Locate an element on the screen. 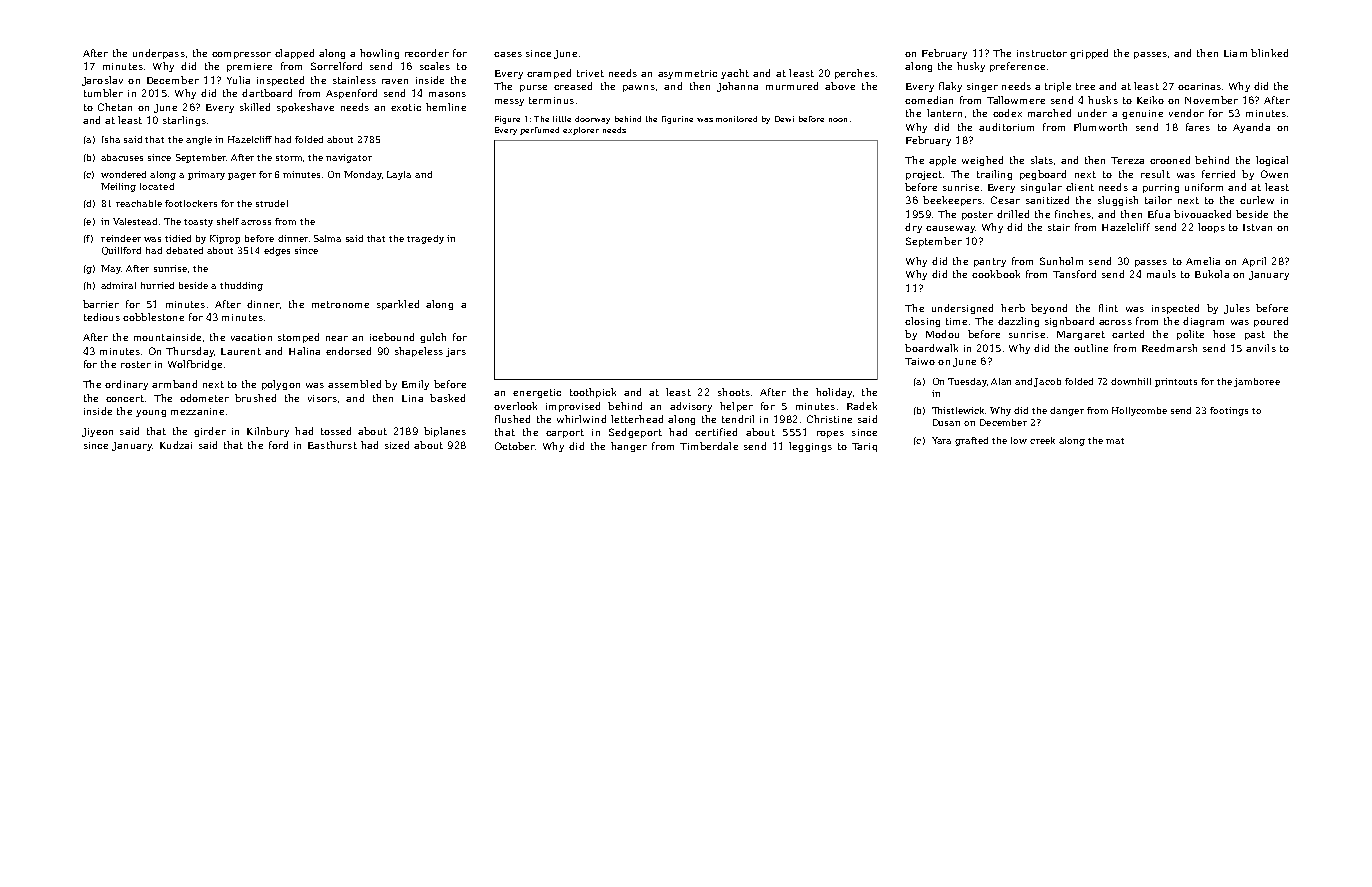 The width and height of the screenshot is (1372, 887). asymmetric is located at coordinates (687, 74).
